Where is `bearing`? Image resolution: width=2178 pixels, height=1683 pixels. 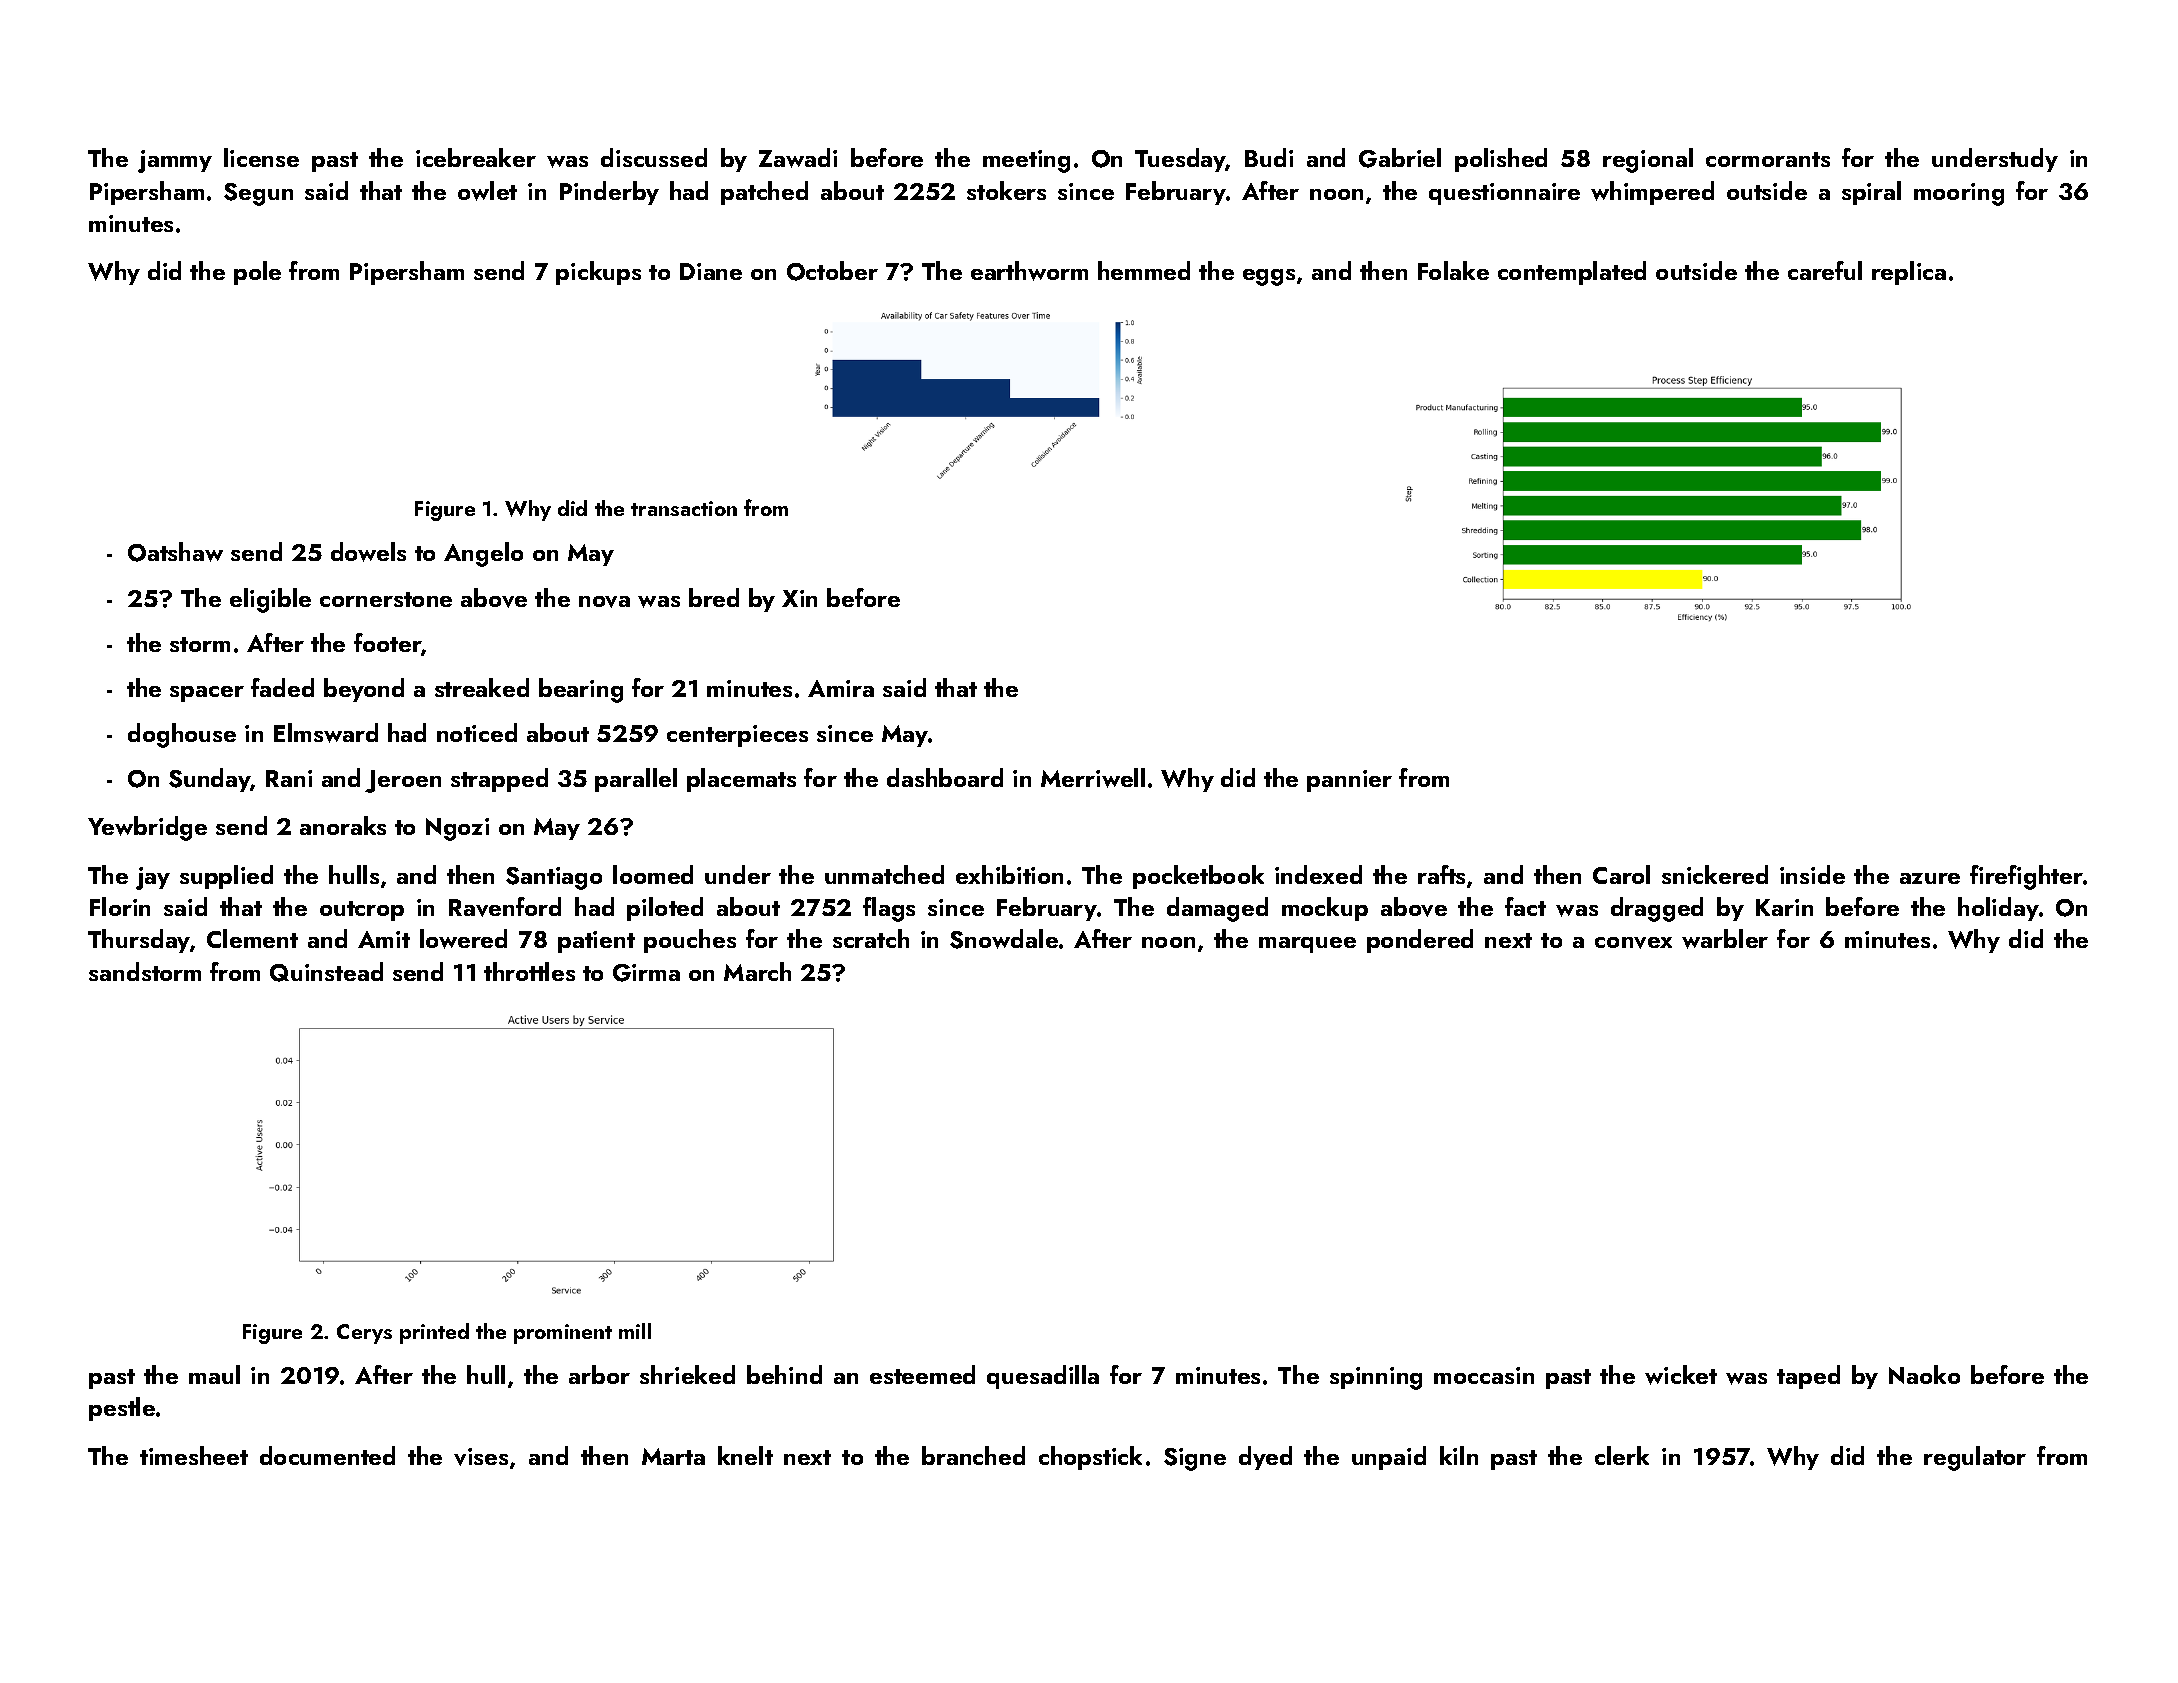 bearing is located at coordinates (581, 690).
